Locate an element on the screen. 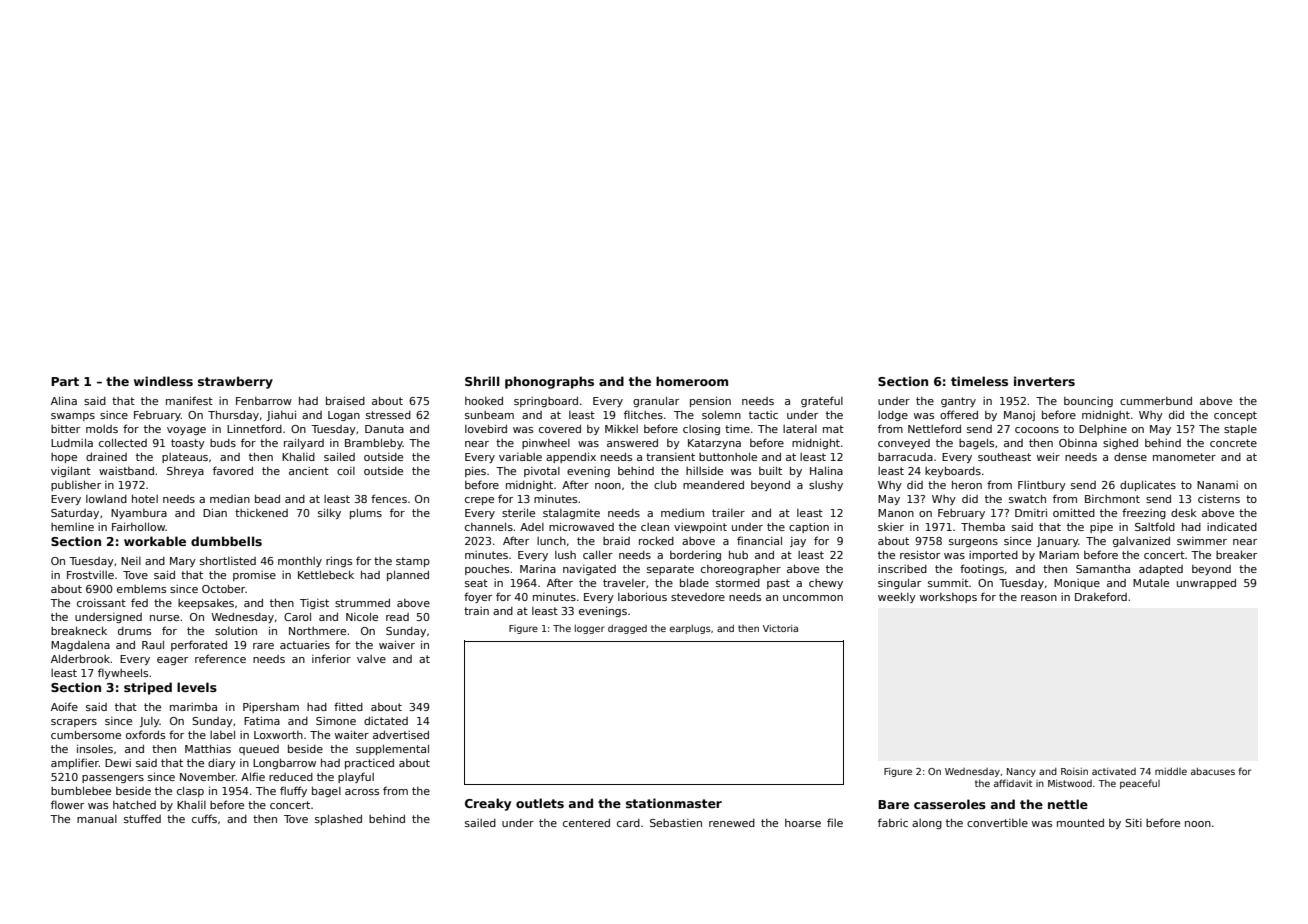 The width and height of the screenshot is (1308, 924). granular is located at coordinates (656, 401).
